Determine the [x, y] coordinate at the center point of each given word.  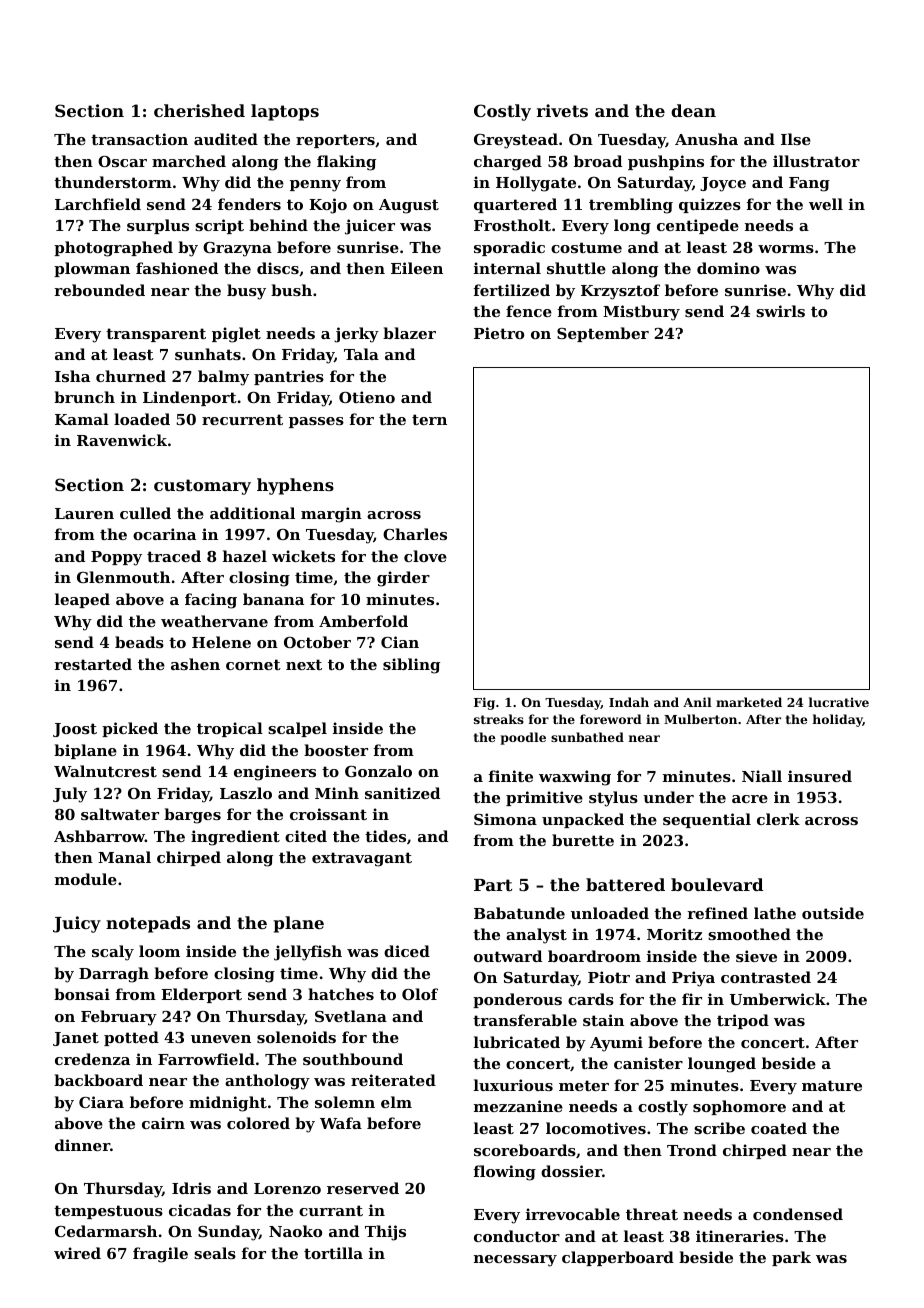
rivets [562, 110]
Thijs [385, 1233]
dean [693, 110]
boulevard [717, 884]
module [86, 879]
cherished [199, 110]
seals [215, 1253]
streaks [499, 719]
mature [832, 1085]
